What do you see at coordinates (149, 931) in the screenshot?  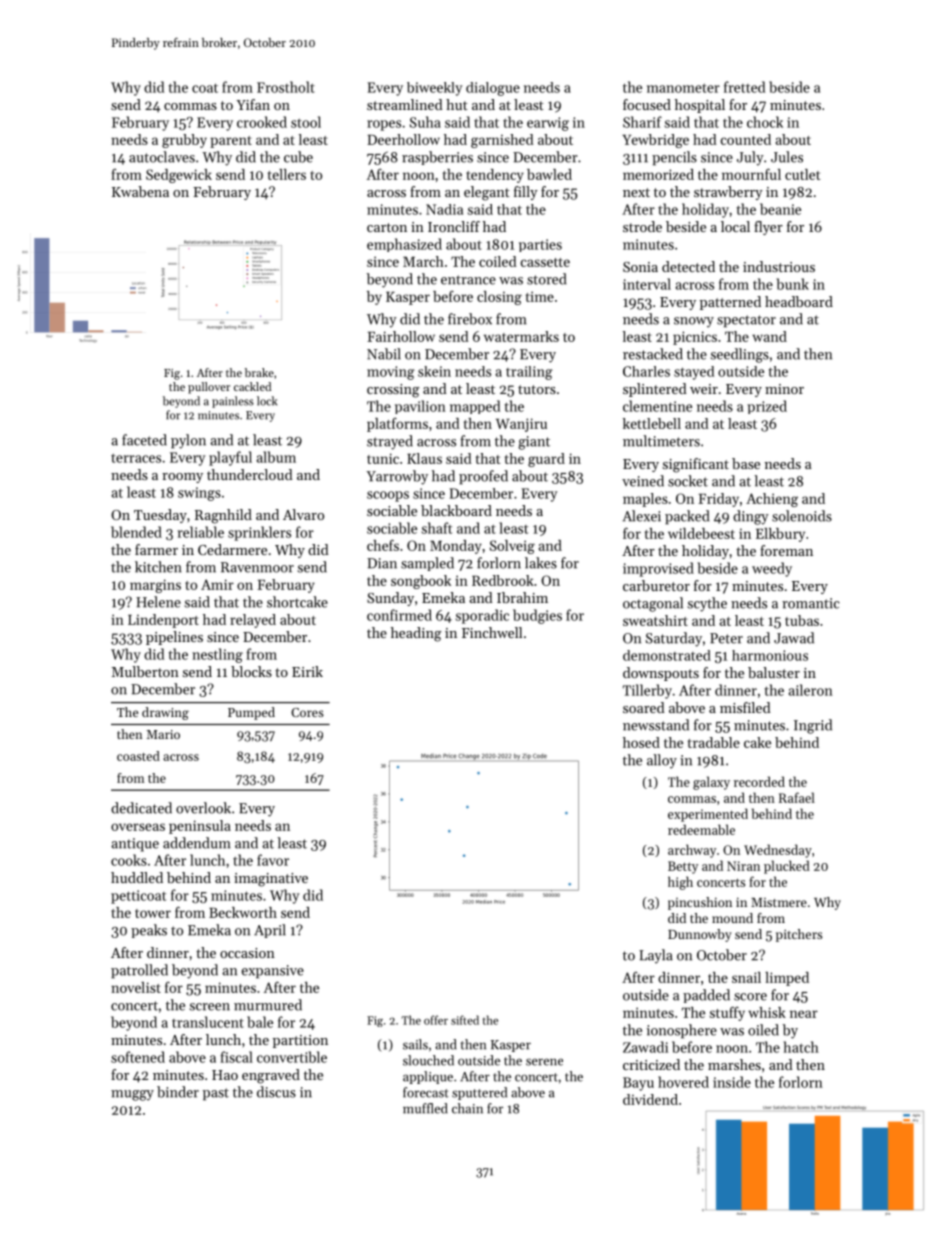 I see `peaks` at bounding box center [149, 931].
